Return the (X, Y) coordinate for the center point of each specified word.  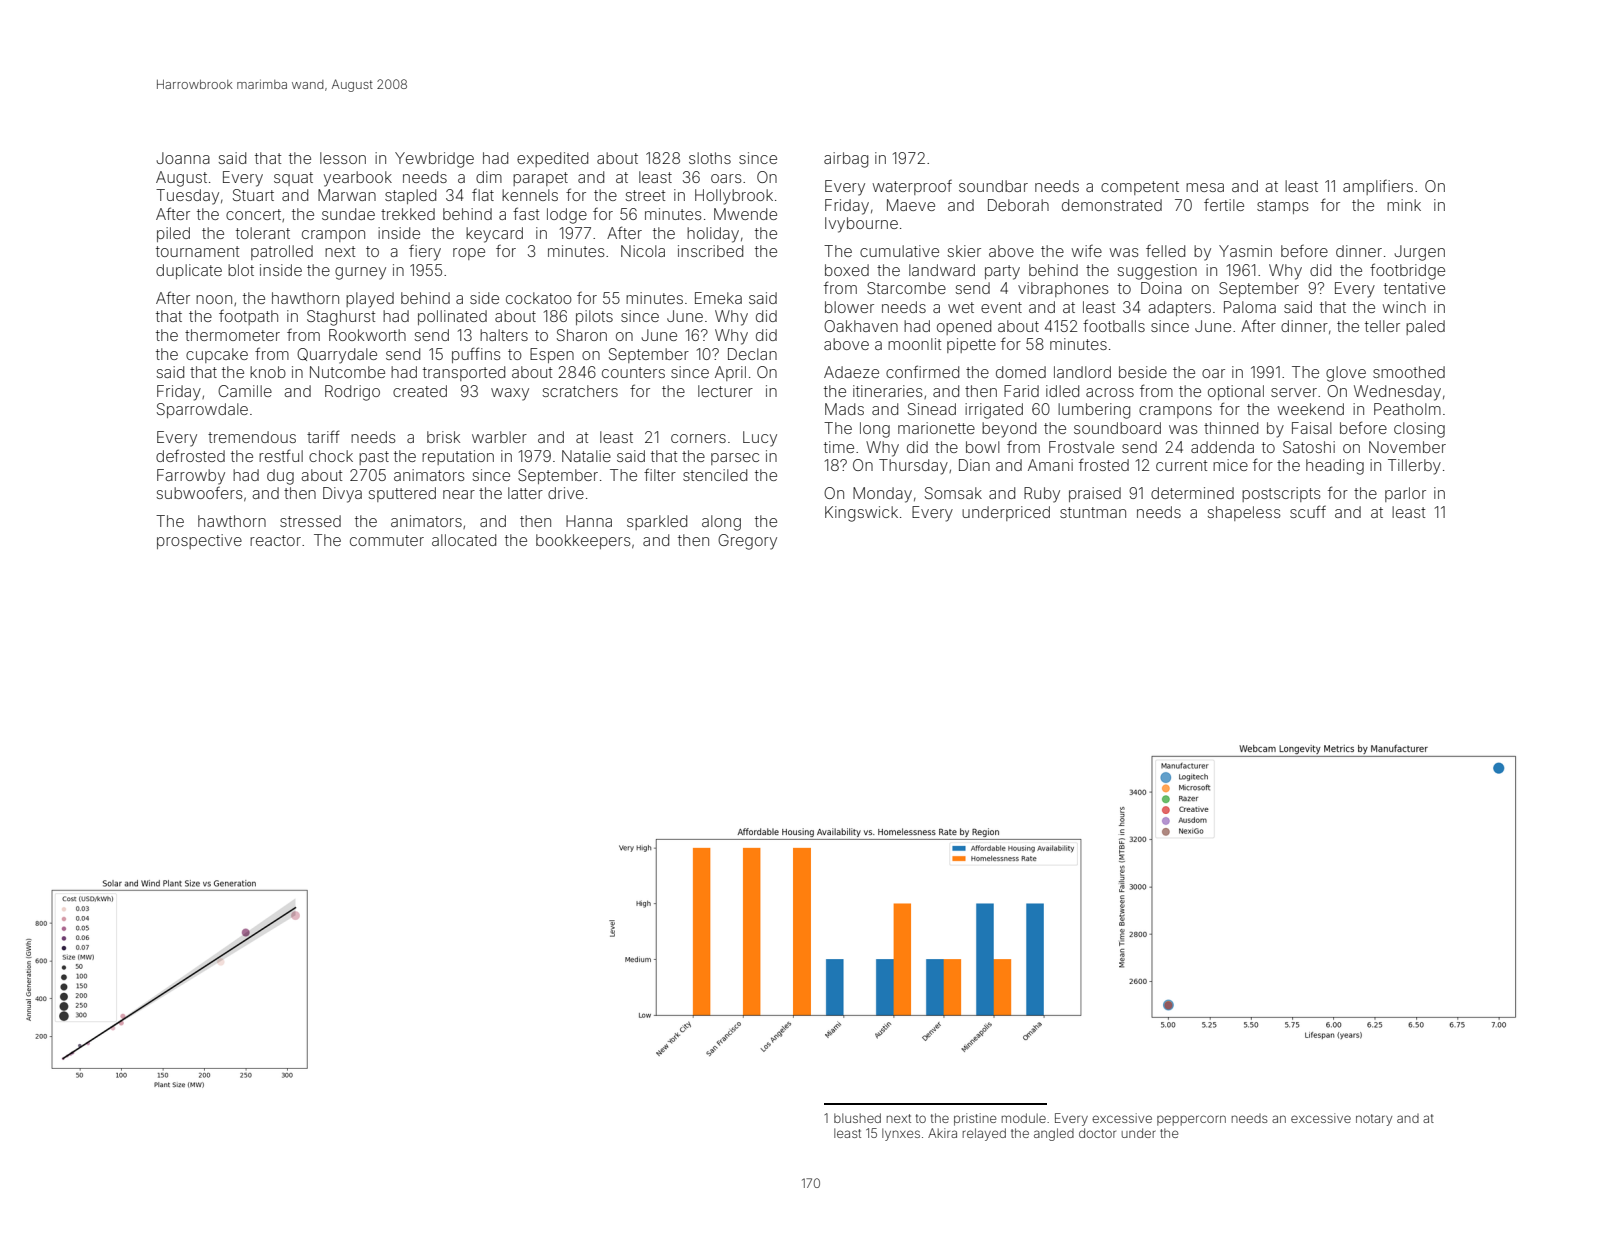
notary (1374, 1120)
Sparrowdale (202, 410)
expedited (552, 159)
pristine (975, 1119)
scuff (1308, 511)
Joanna (183, 158)
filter (660, 474)
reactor (275, 540)
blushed (857, 1118)
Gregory (747, 542)
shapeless (1244, 513)
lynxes (901, 1134)
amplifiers (1378, 187)
